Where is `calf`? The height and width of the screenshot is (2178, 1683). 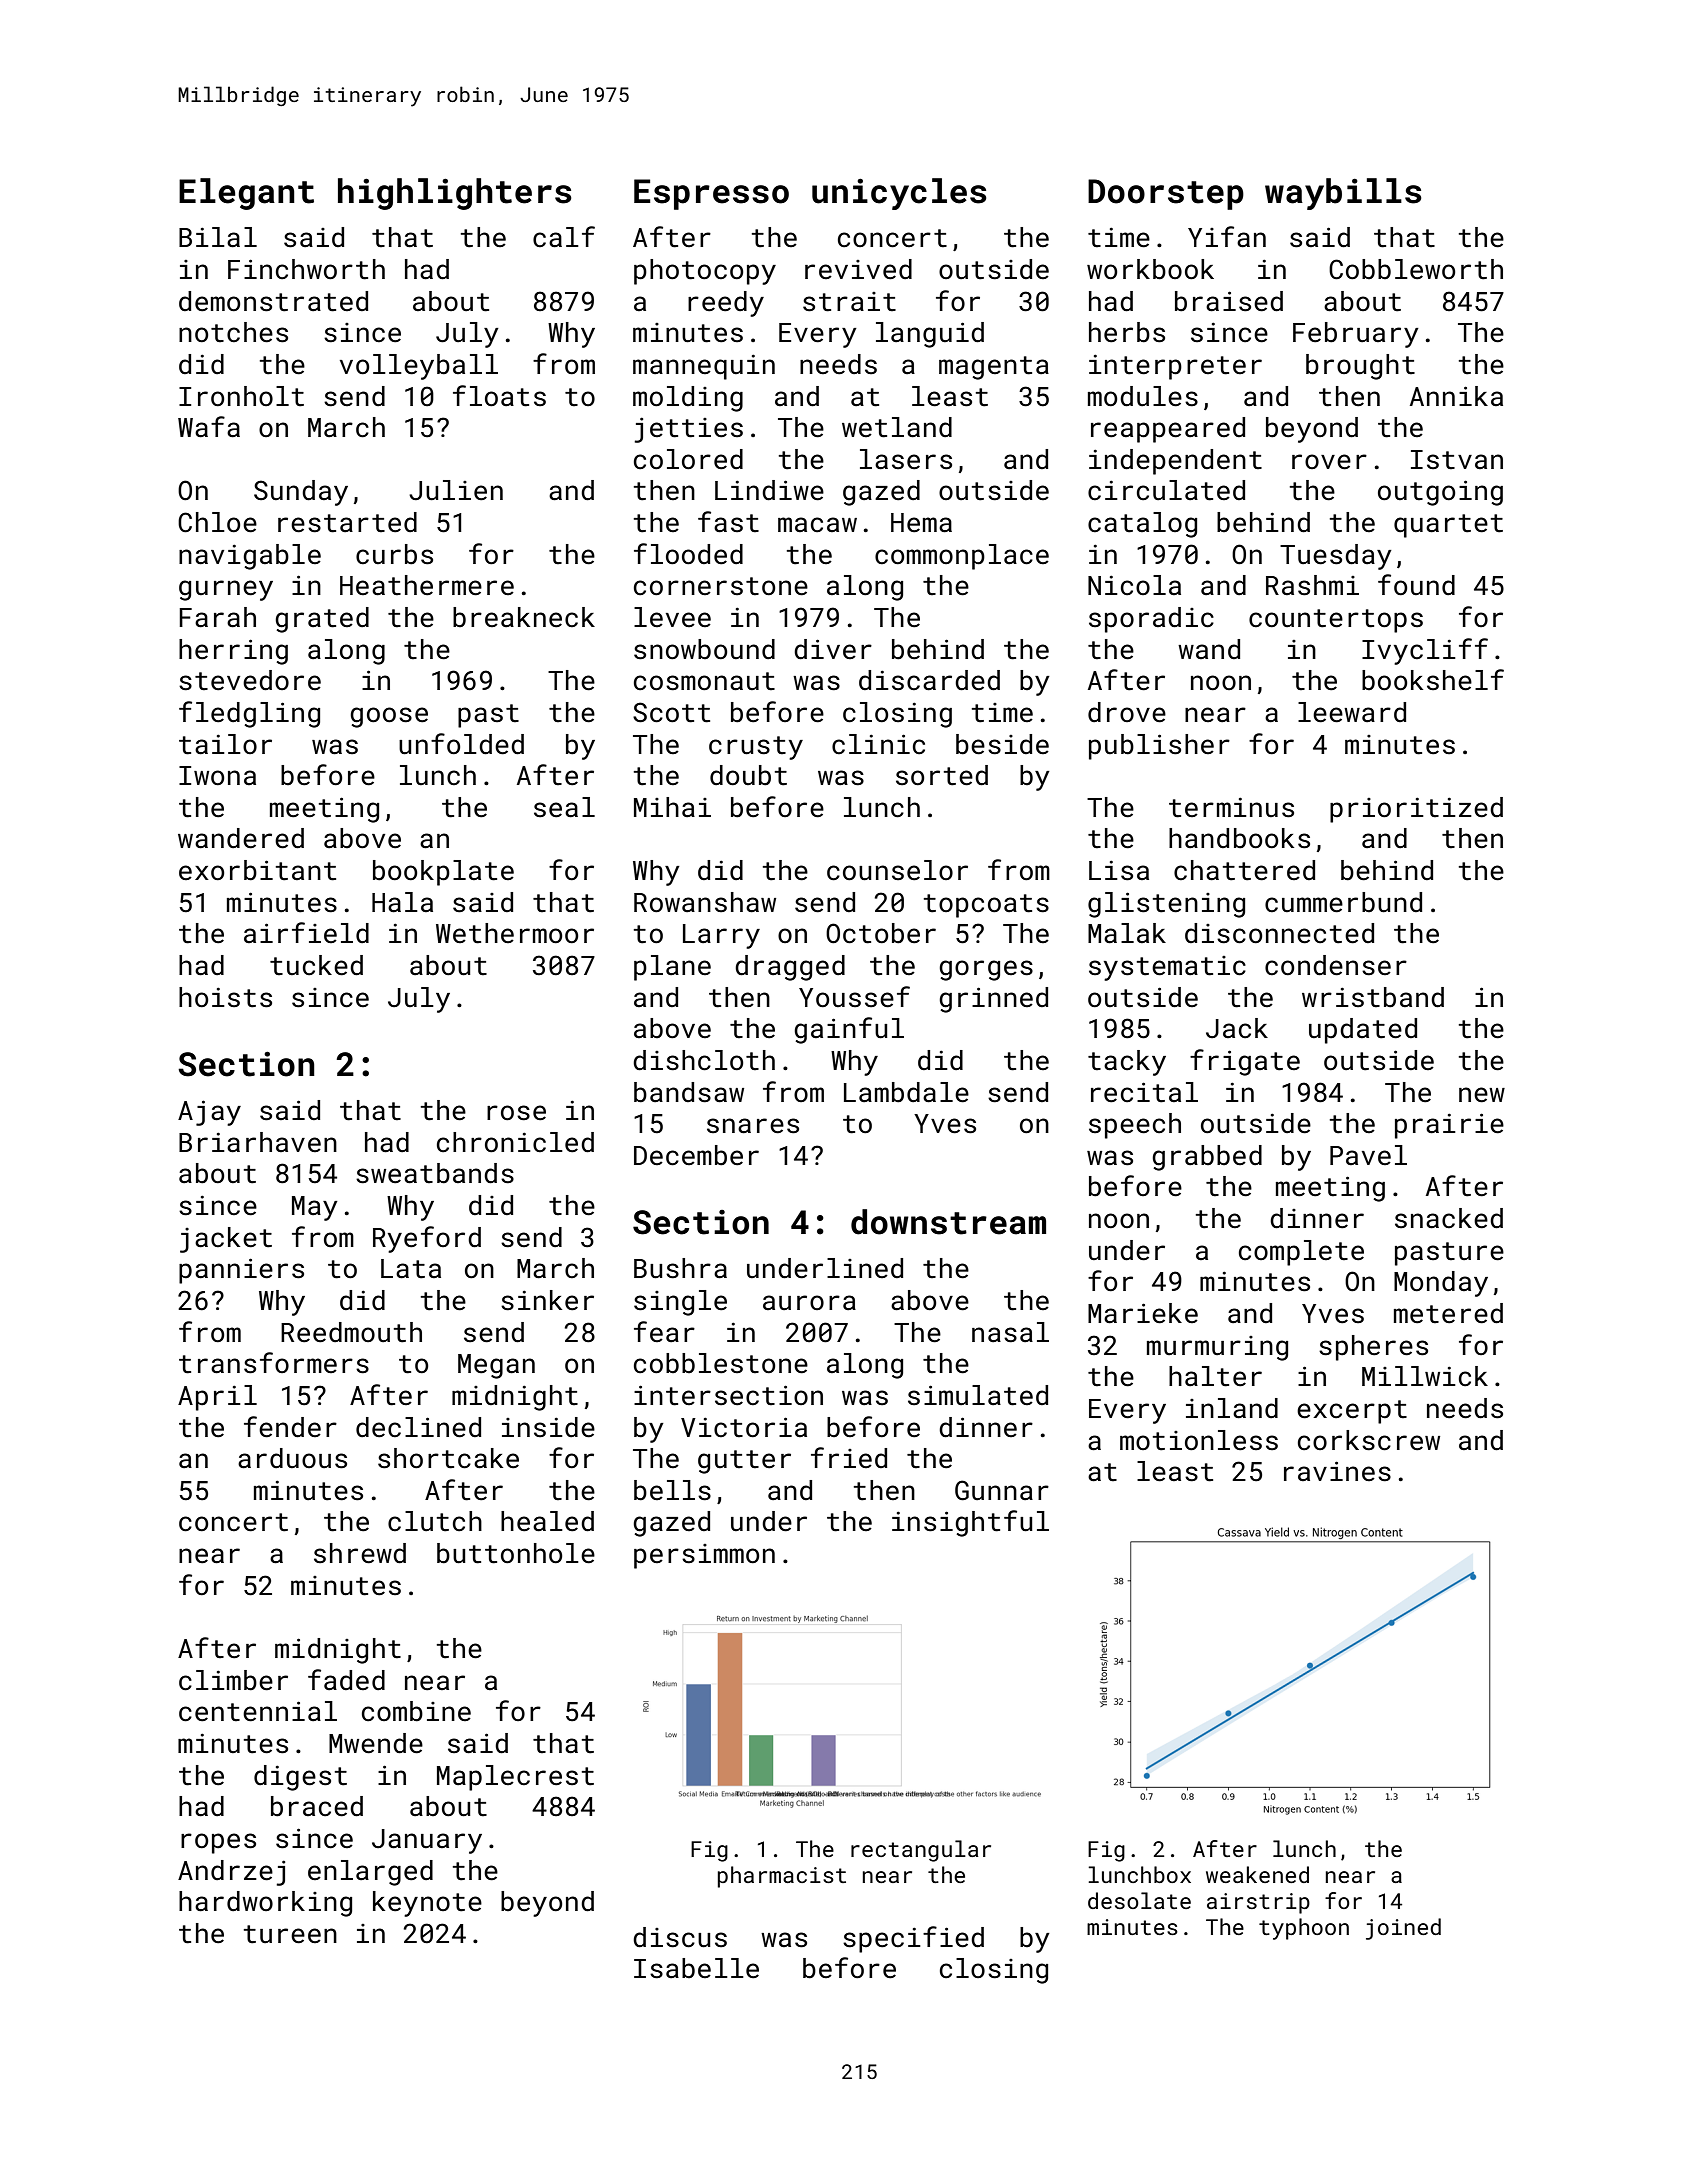 calf is located at coordinates (564, 237).
